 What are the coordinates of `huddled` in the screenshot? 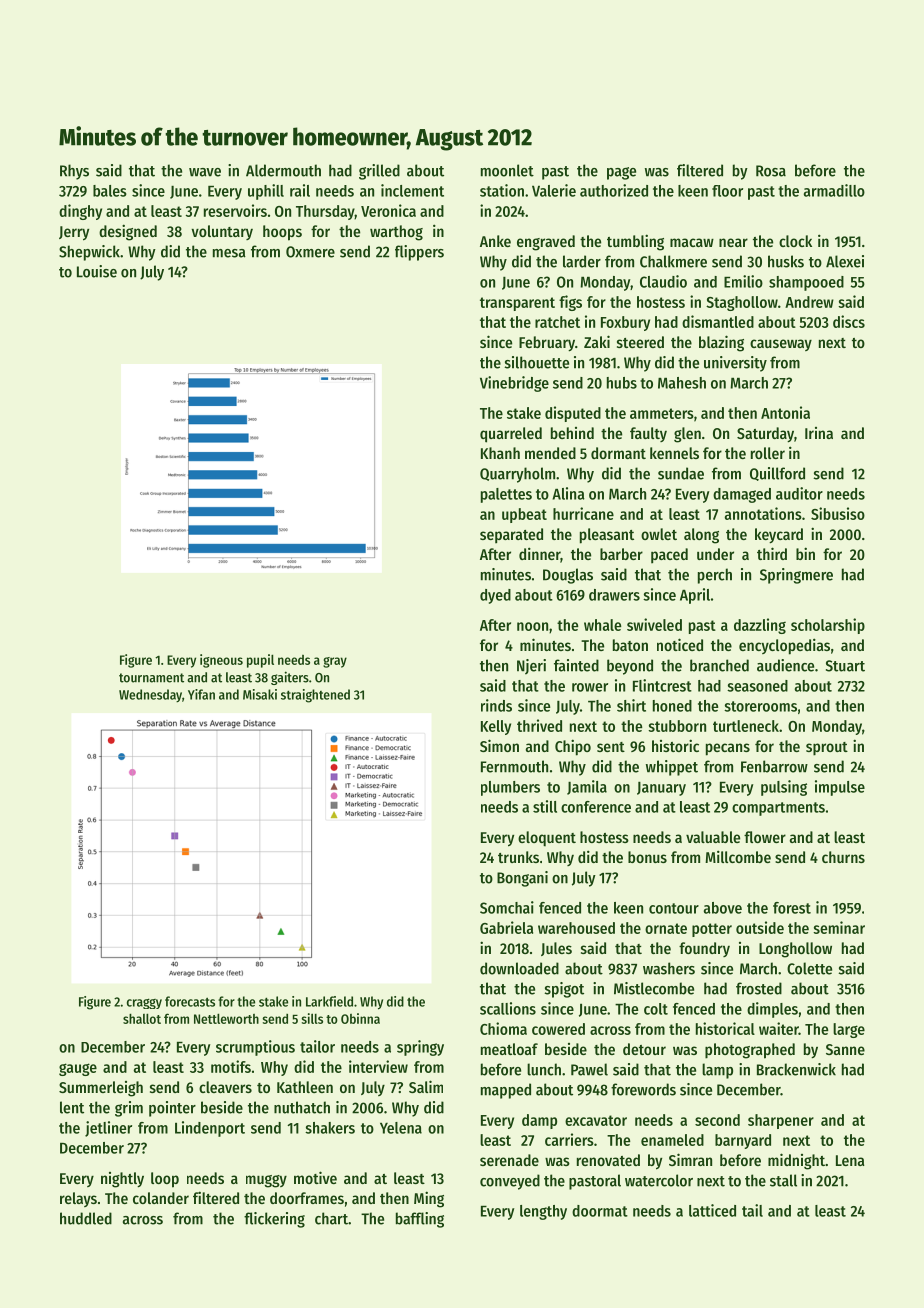 It's located at (86, 1218).
